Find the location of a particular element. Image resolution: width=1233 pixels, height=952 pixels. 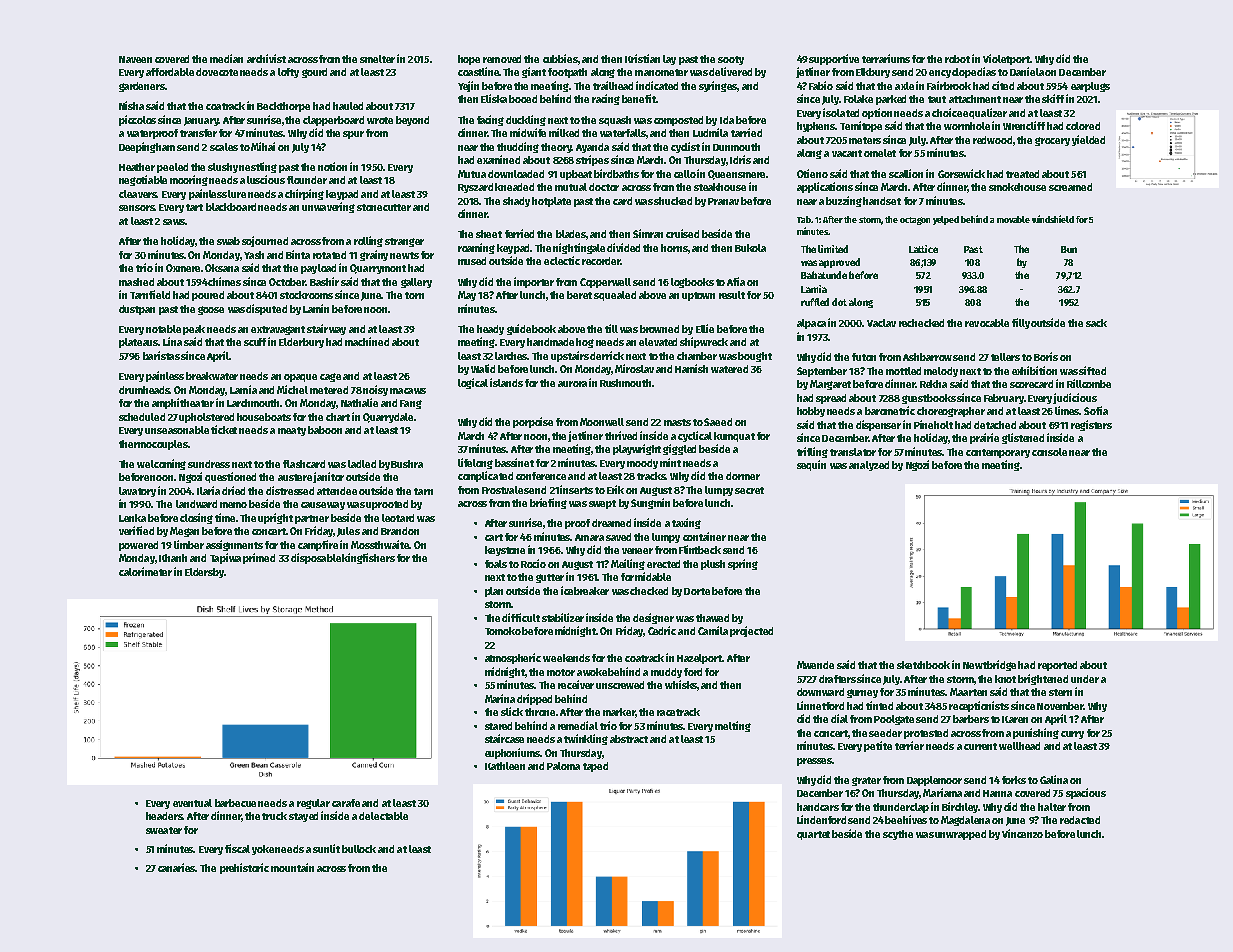

Newtbridge is located at coordinates (989, 665).
